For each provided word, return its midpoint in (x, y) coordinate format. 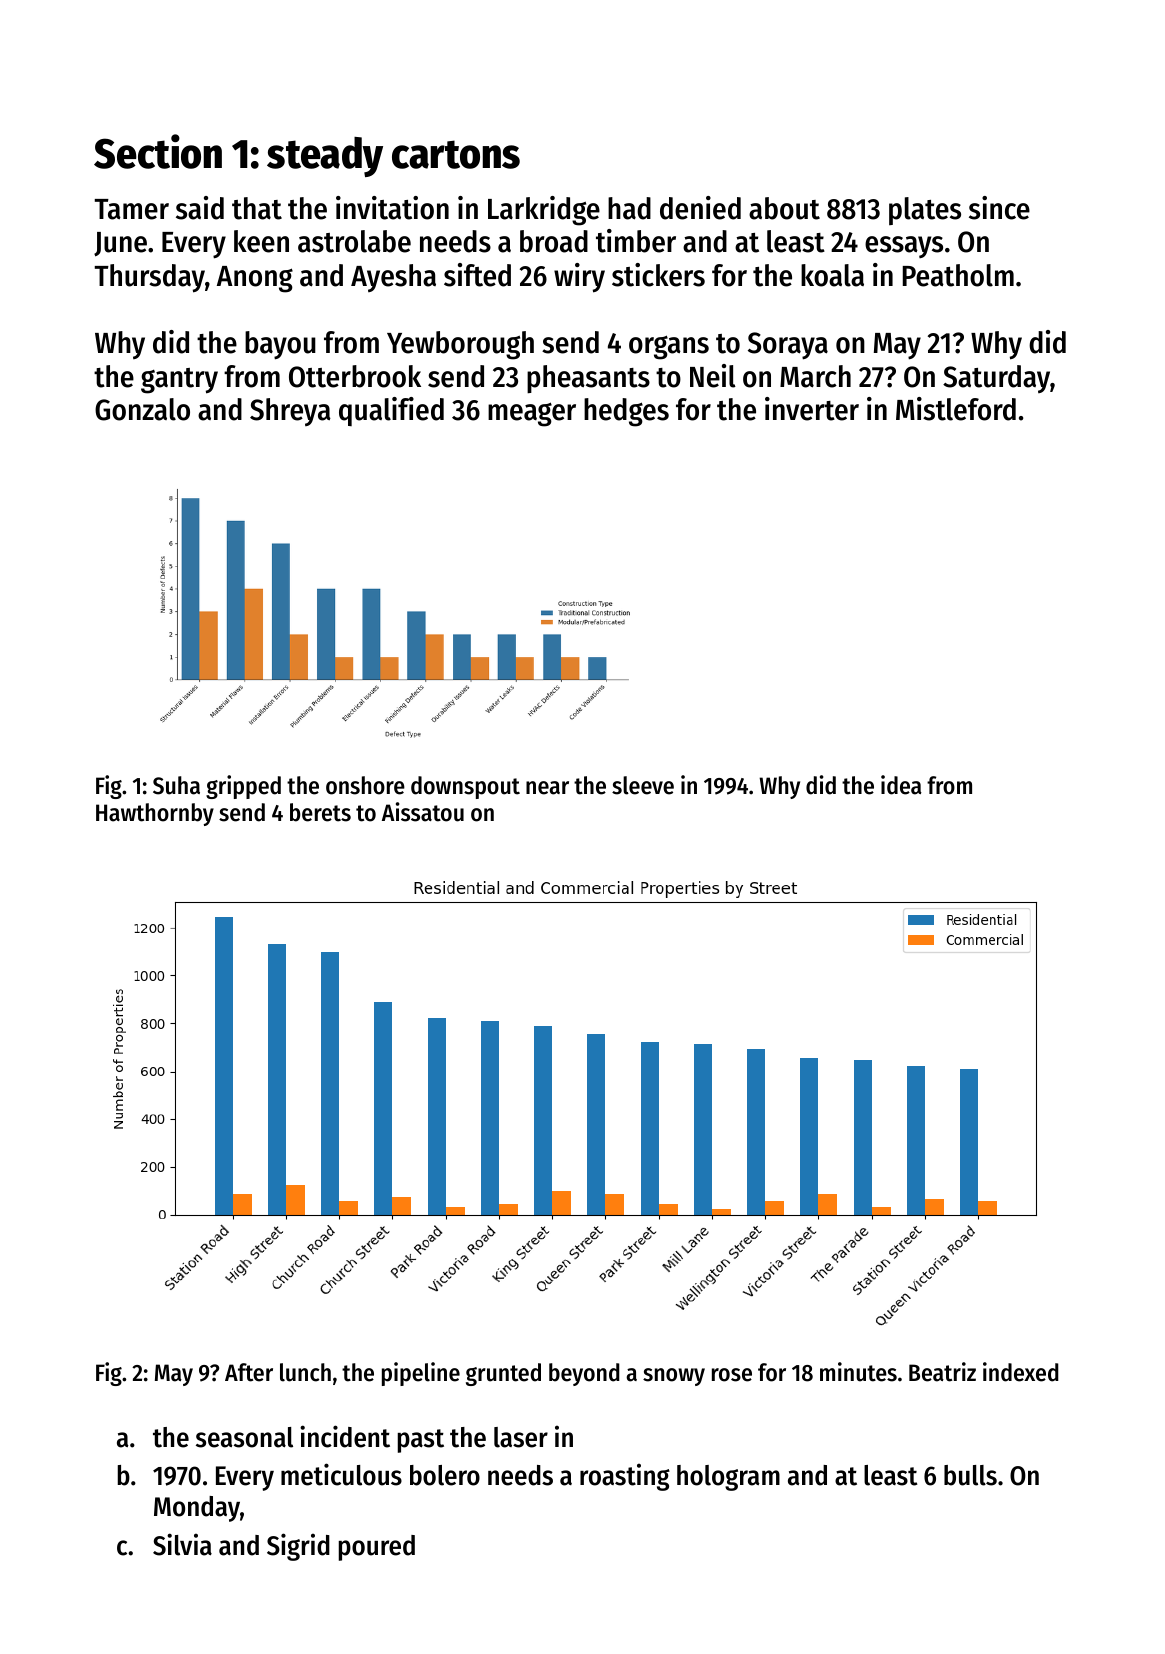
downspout (465, 787)
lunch (305, 1372)
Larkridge (544, 211)
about (784, 208)
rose (732, 1375)
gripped (243, 787)
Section (158, 151)
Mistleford (956, 409)
